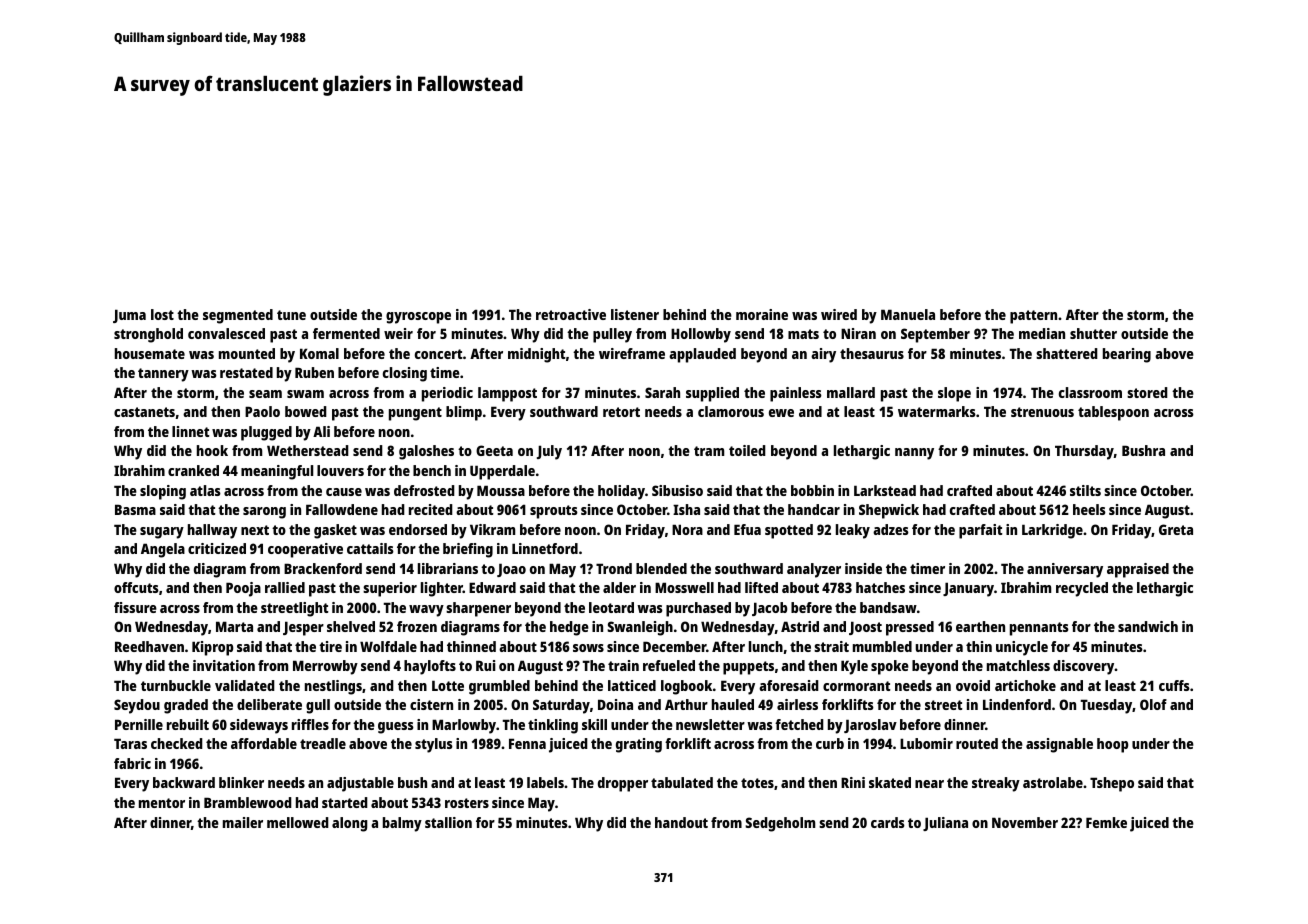 This document has width=1308, height=924. What do you see at coordinates (418, 318) in the document?
I see `gyroscope` at bounding box center [418, 318].
